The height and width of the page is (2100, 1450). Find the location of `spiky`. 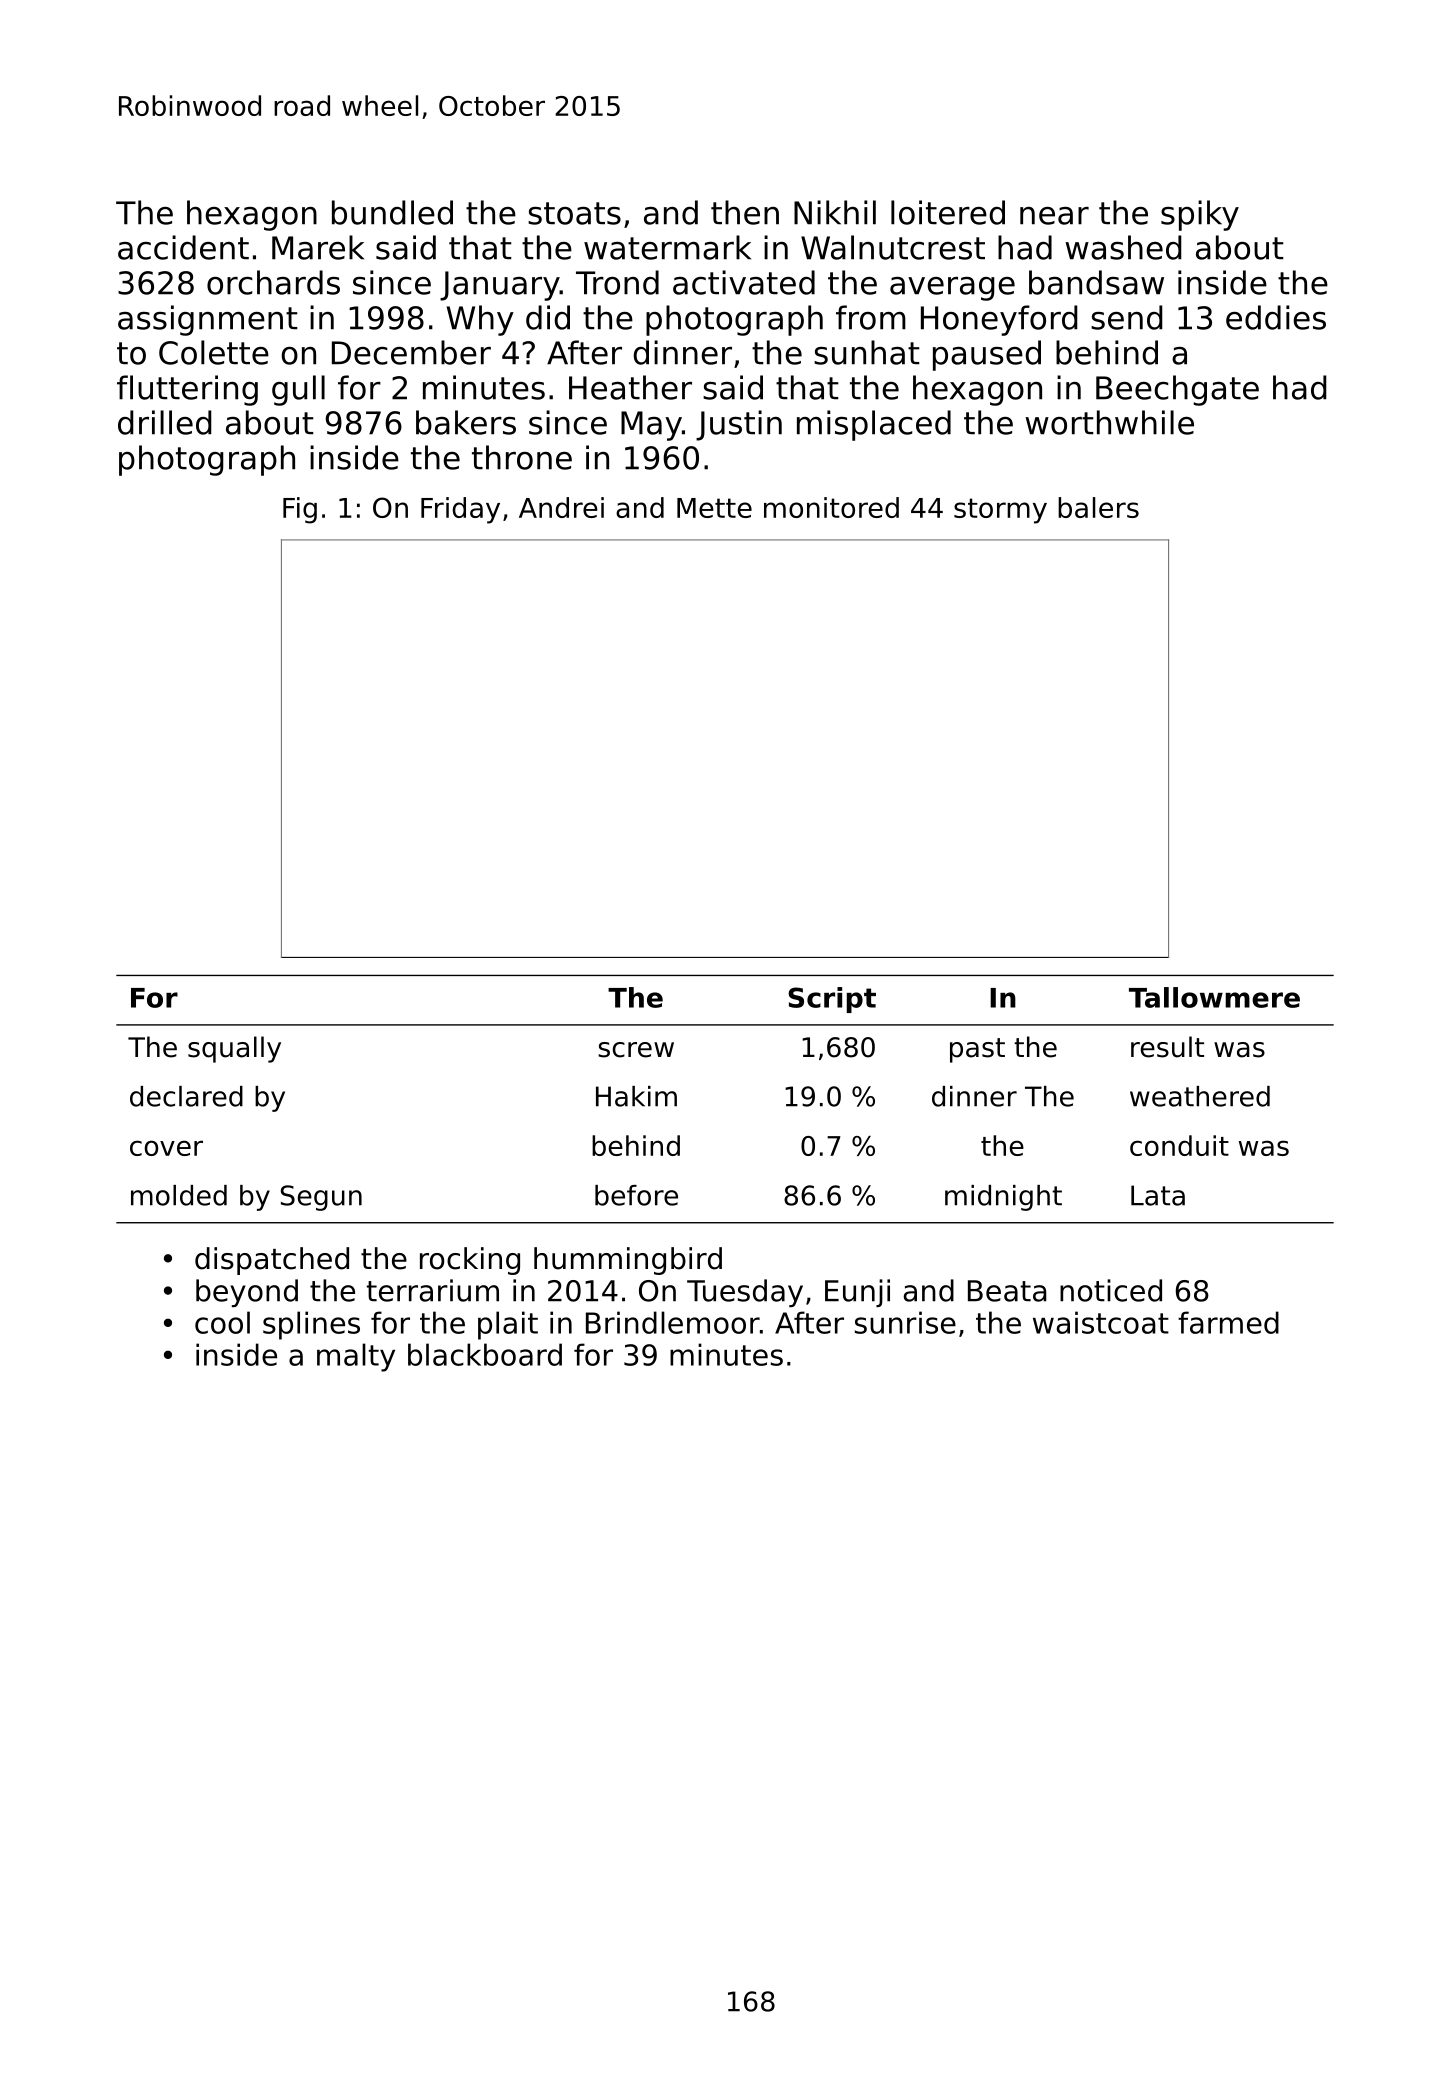

spiky is located at coordinates (1200, 215).
